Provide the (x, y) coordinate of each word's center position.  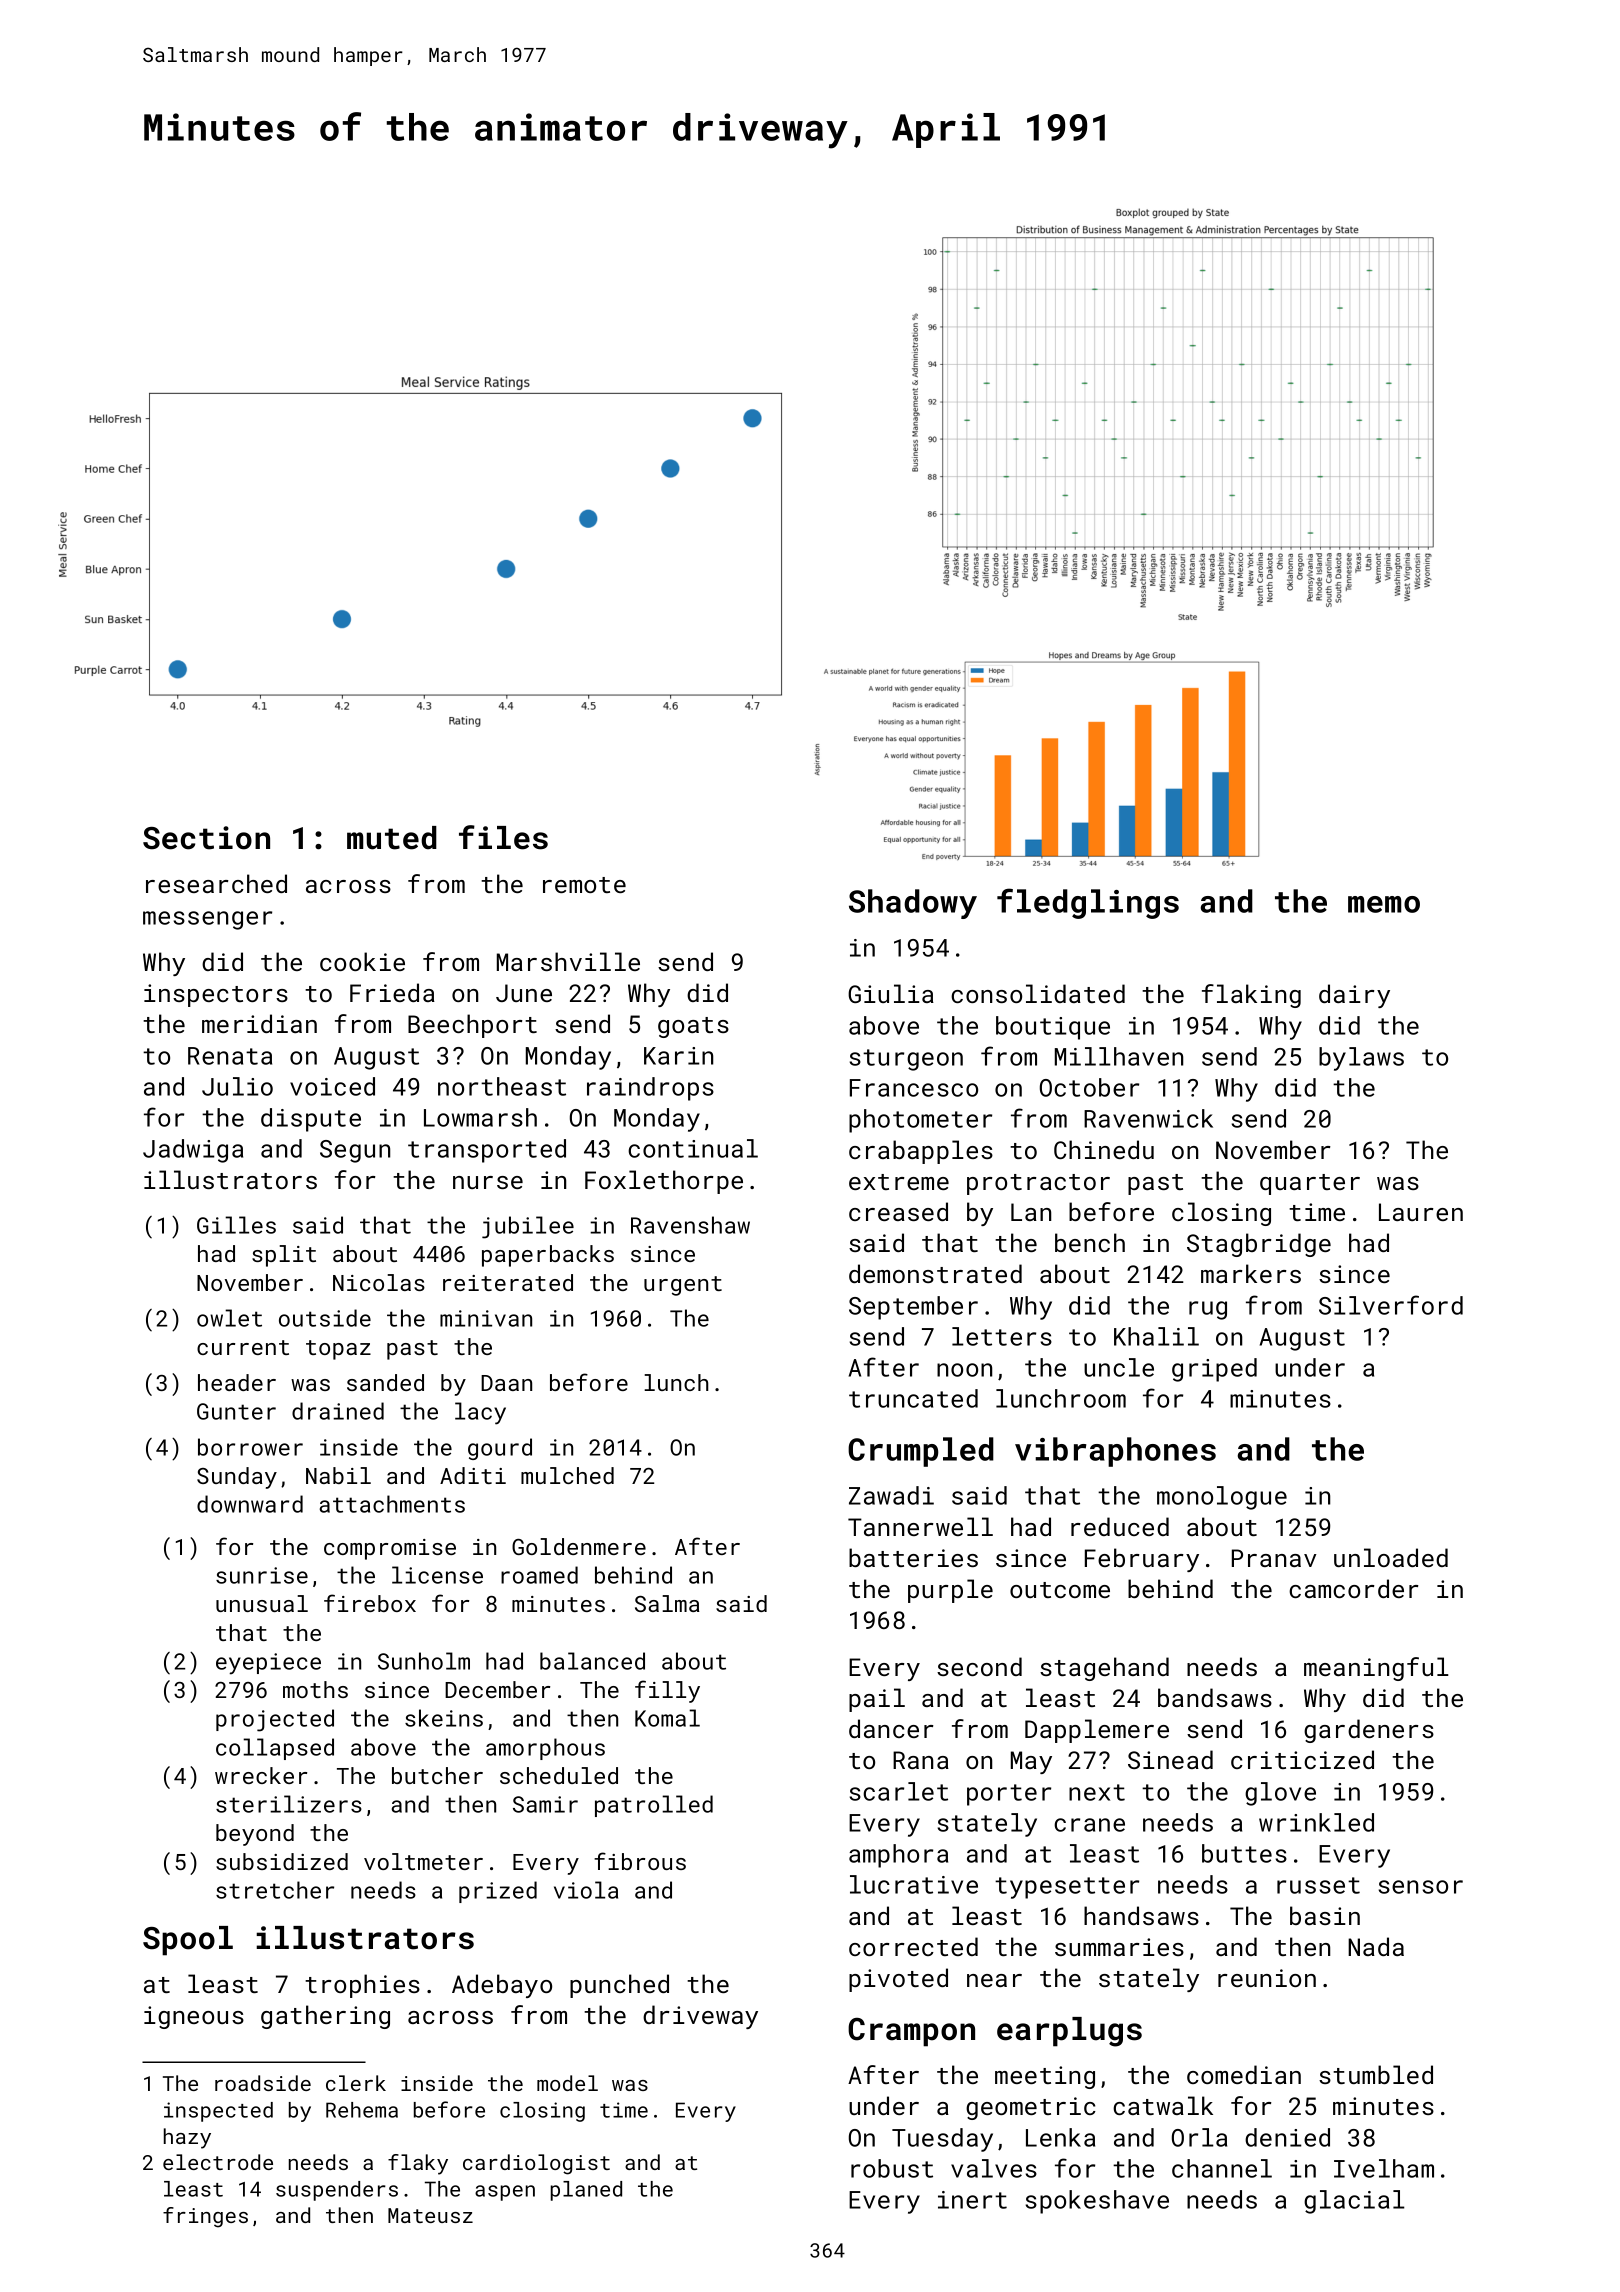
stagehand (1104, 1669)
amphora (898, 1856)
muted (392, 838)
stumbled (1376, 2074)
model (567, 2083)
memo (1384, 904)
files (503, 837)
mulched (567, 1475)
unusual (262, 1603)
